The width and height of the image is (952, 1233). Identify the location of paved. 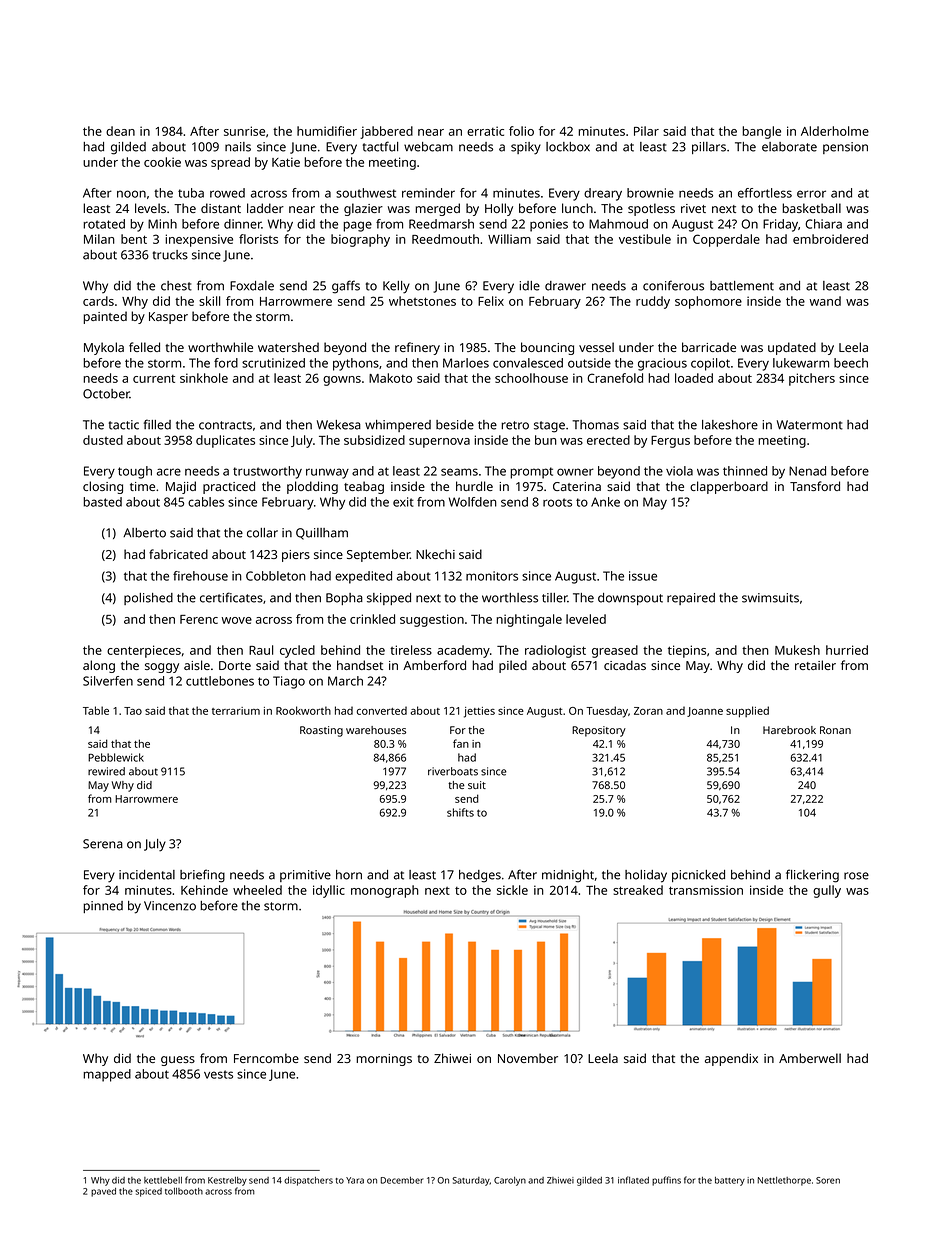
(103, 1192).
